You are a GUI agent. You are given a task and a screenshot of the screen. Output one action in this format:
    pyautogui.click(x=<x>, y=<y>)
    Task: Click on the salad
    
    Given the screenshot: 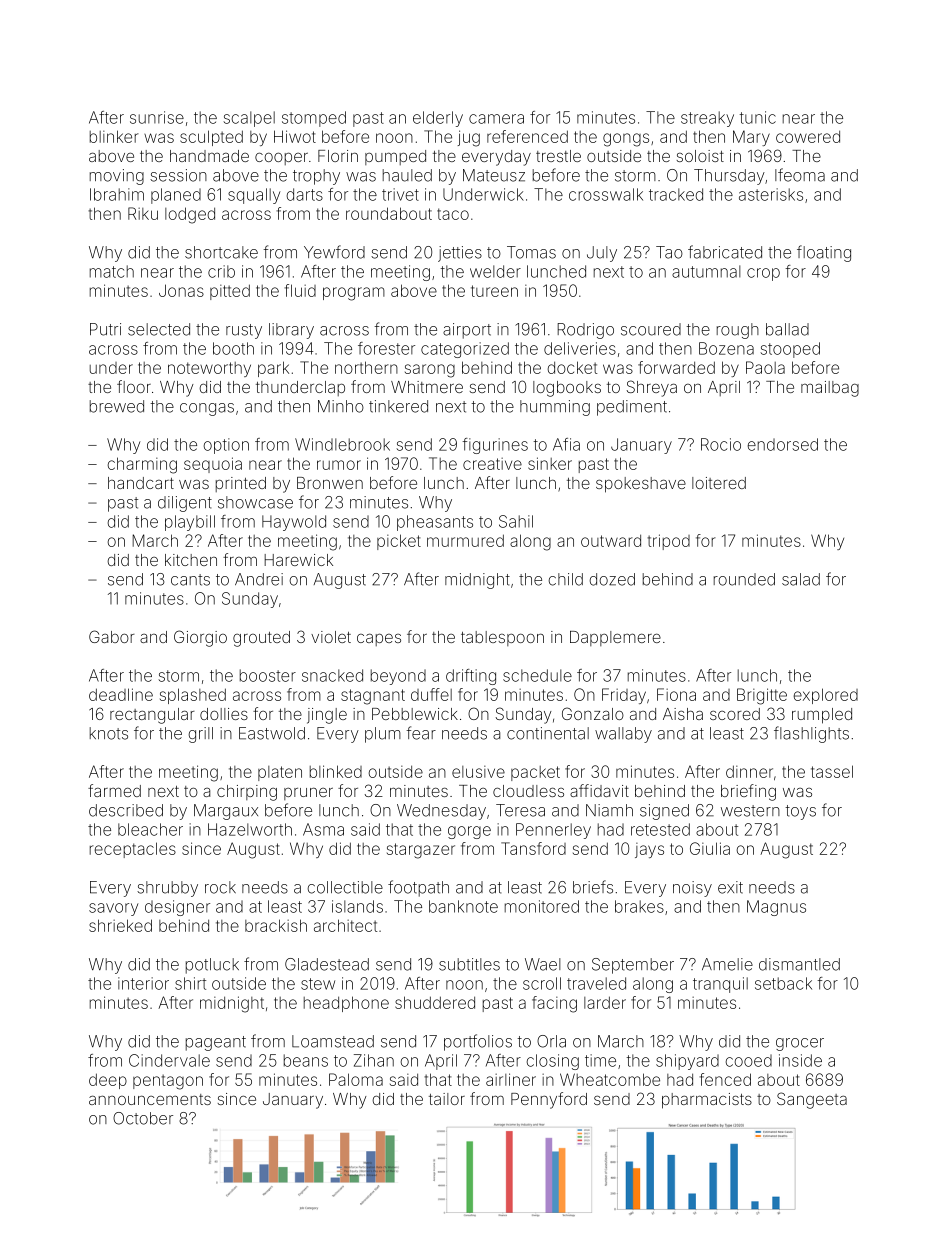 What is the action you would take?
    pyautogui.click(x=801, y=579)
